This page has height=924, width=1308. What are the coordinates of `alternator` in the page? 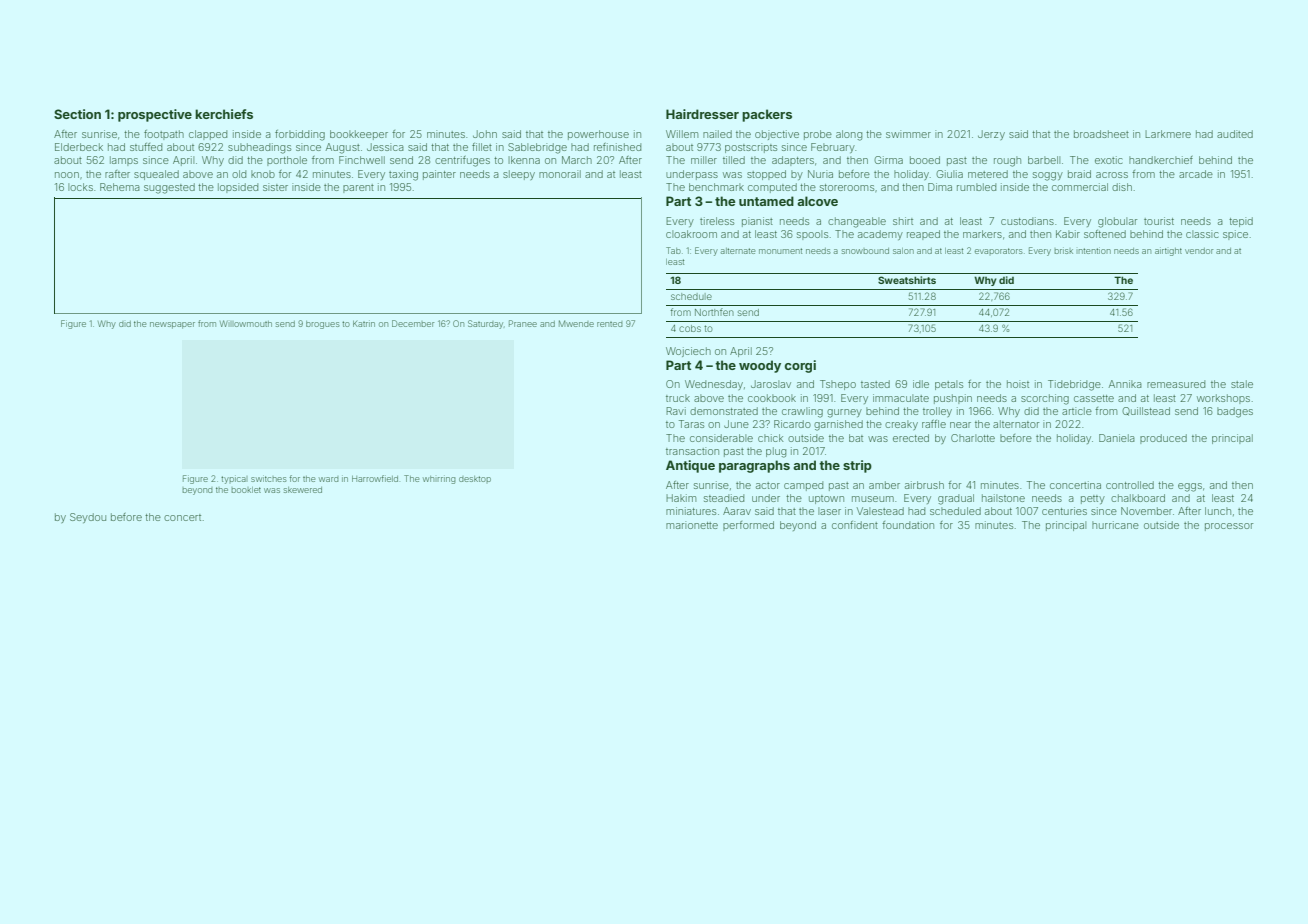 It's located at (1016, 424).
